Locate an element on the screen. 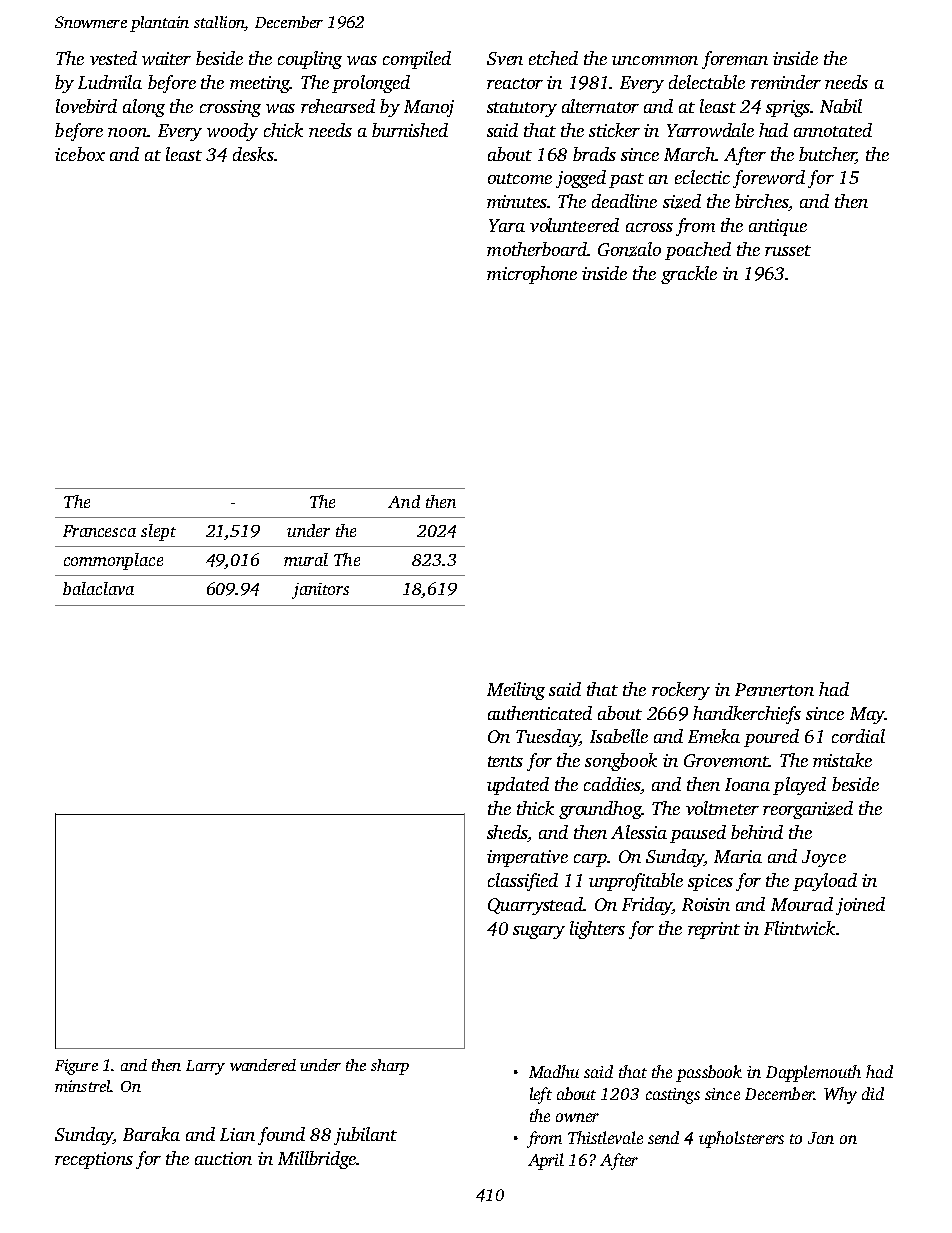 This screenshot has height=1233, width=952. vested is located at coordinates (113, 58).
